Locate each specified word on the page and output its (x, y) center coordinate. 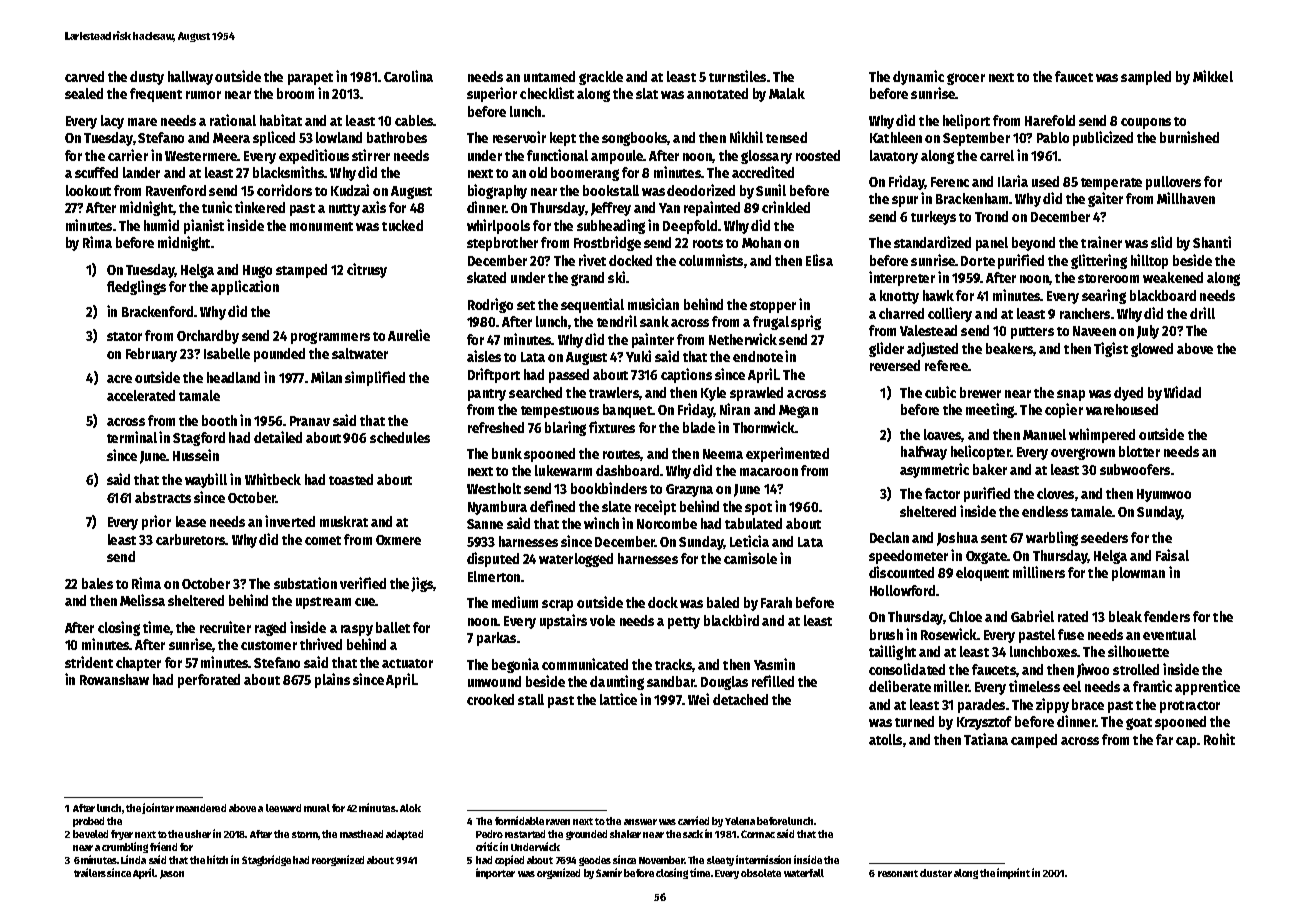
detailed (278, 437)
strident (89, 662)
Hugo (257, 271)
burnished (1189, 137)
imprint (1013, 873)
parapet (310, 79)
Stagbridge (266, 860)
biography (497, 191)
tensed (786, 137)
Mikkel (1213, 76)
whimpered (1102, 435)
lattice (618, 699)
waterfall (804, 873)
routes (622, 455)
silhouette (1138, 651)
